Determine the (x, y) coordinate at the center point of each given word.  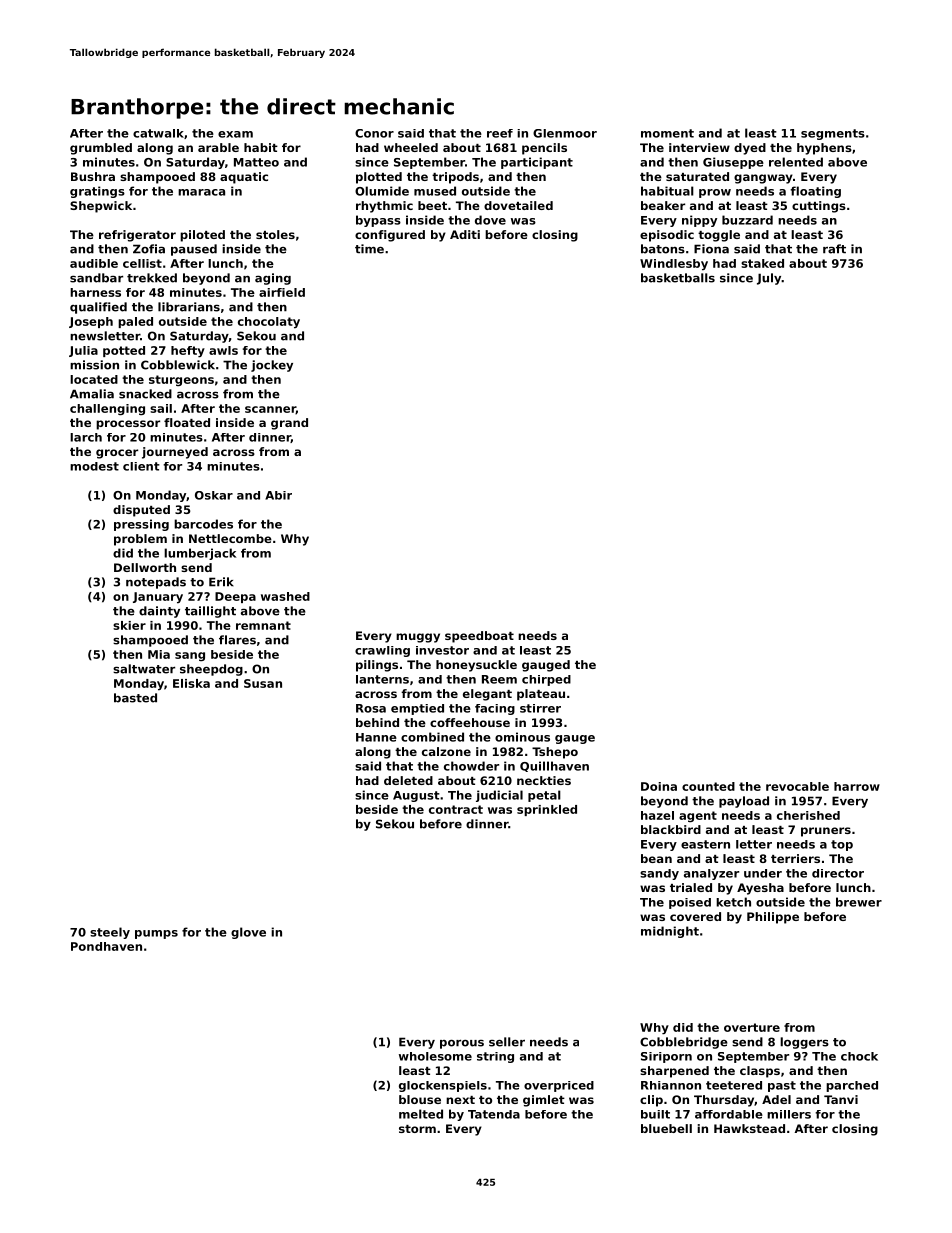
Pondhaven (106, 946)
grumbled (101, 149)
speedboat (479, 637)
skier (129, 625)
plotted (379, 178)
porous (462, 1044)
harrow (857, 786)
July (769, 279)
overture (752, 1027)
